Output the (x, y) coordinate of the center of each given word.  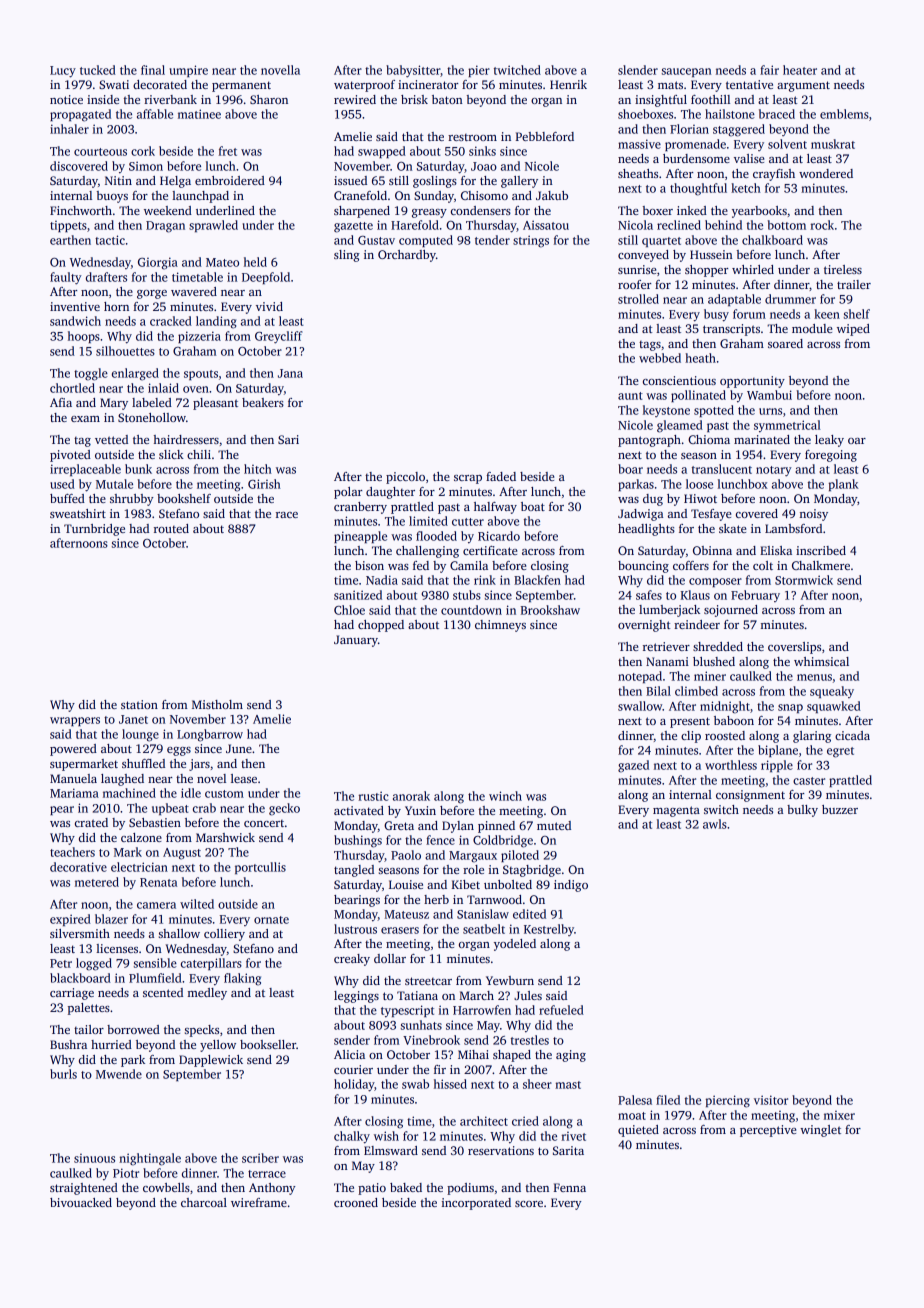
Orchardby (407, 256)
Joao (484, 166)
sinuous (94, 1158)
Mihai (473, 1054)
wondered (826, 173)
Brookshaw (550, 610)
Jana (290, 373)
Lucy (63, 72)
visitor (771, 1100)
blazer (111, 919)
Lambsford (793, 528)
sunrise (637, 269)
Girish (264, 484)
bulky (802, 811)
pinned (496, 827)
